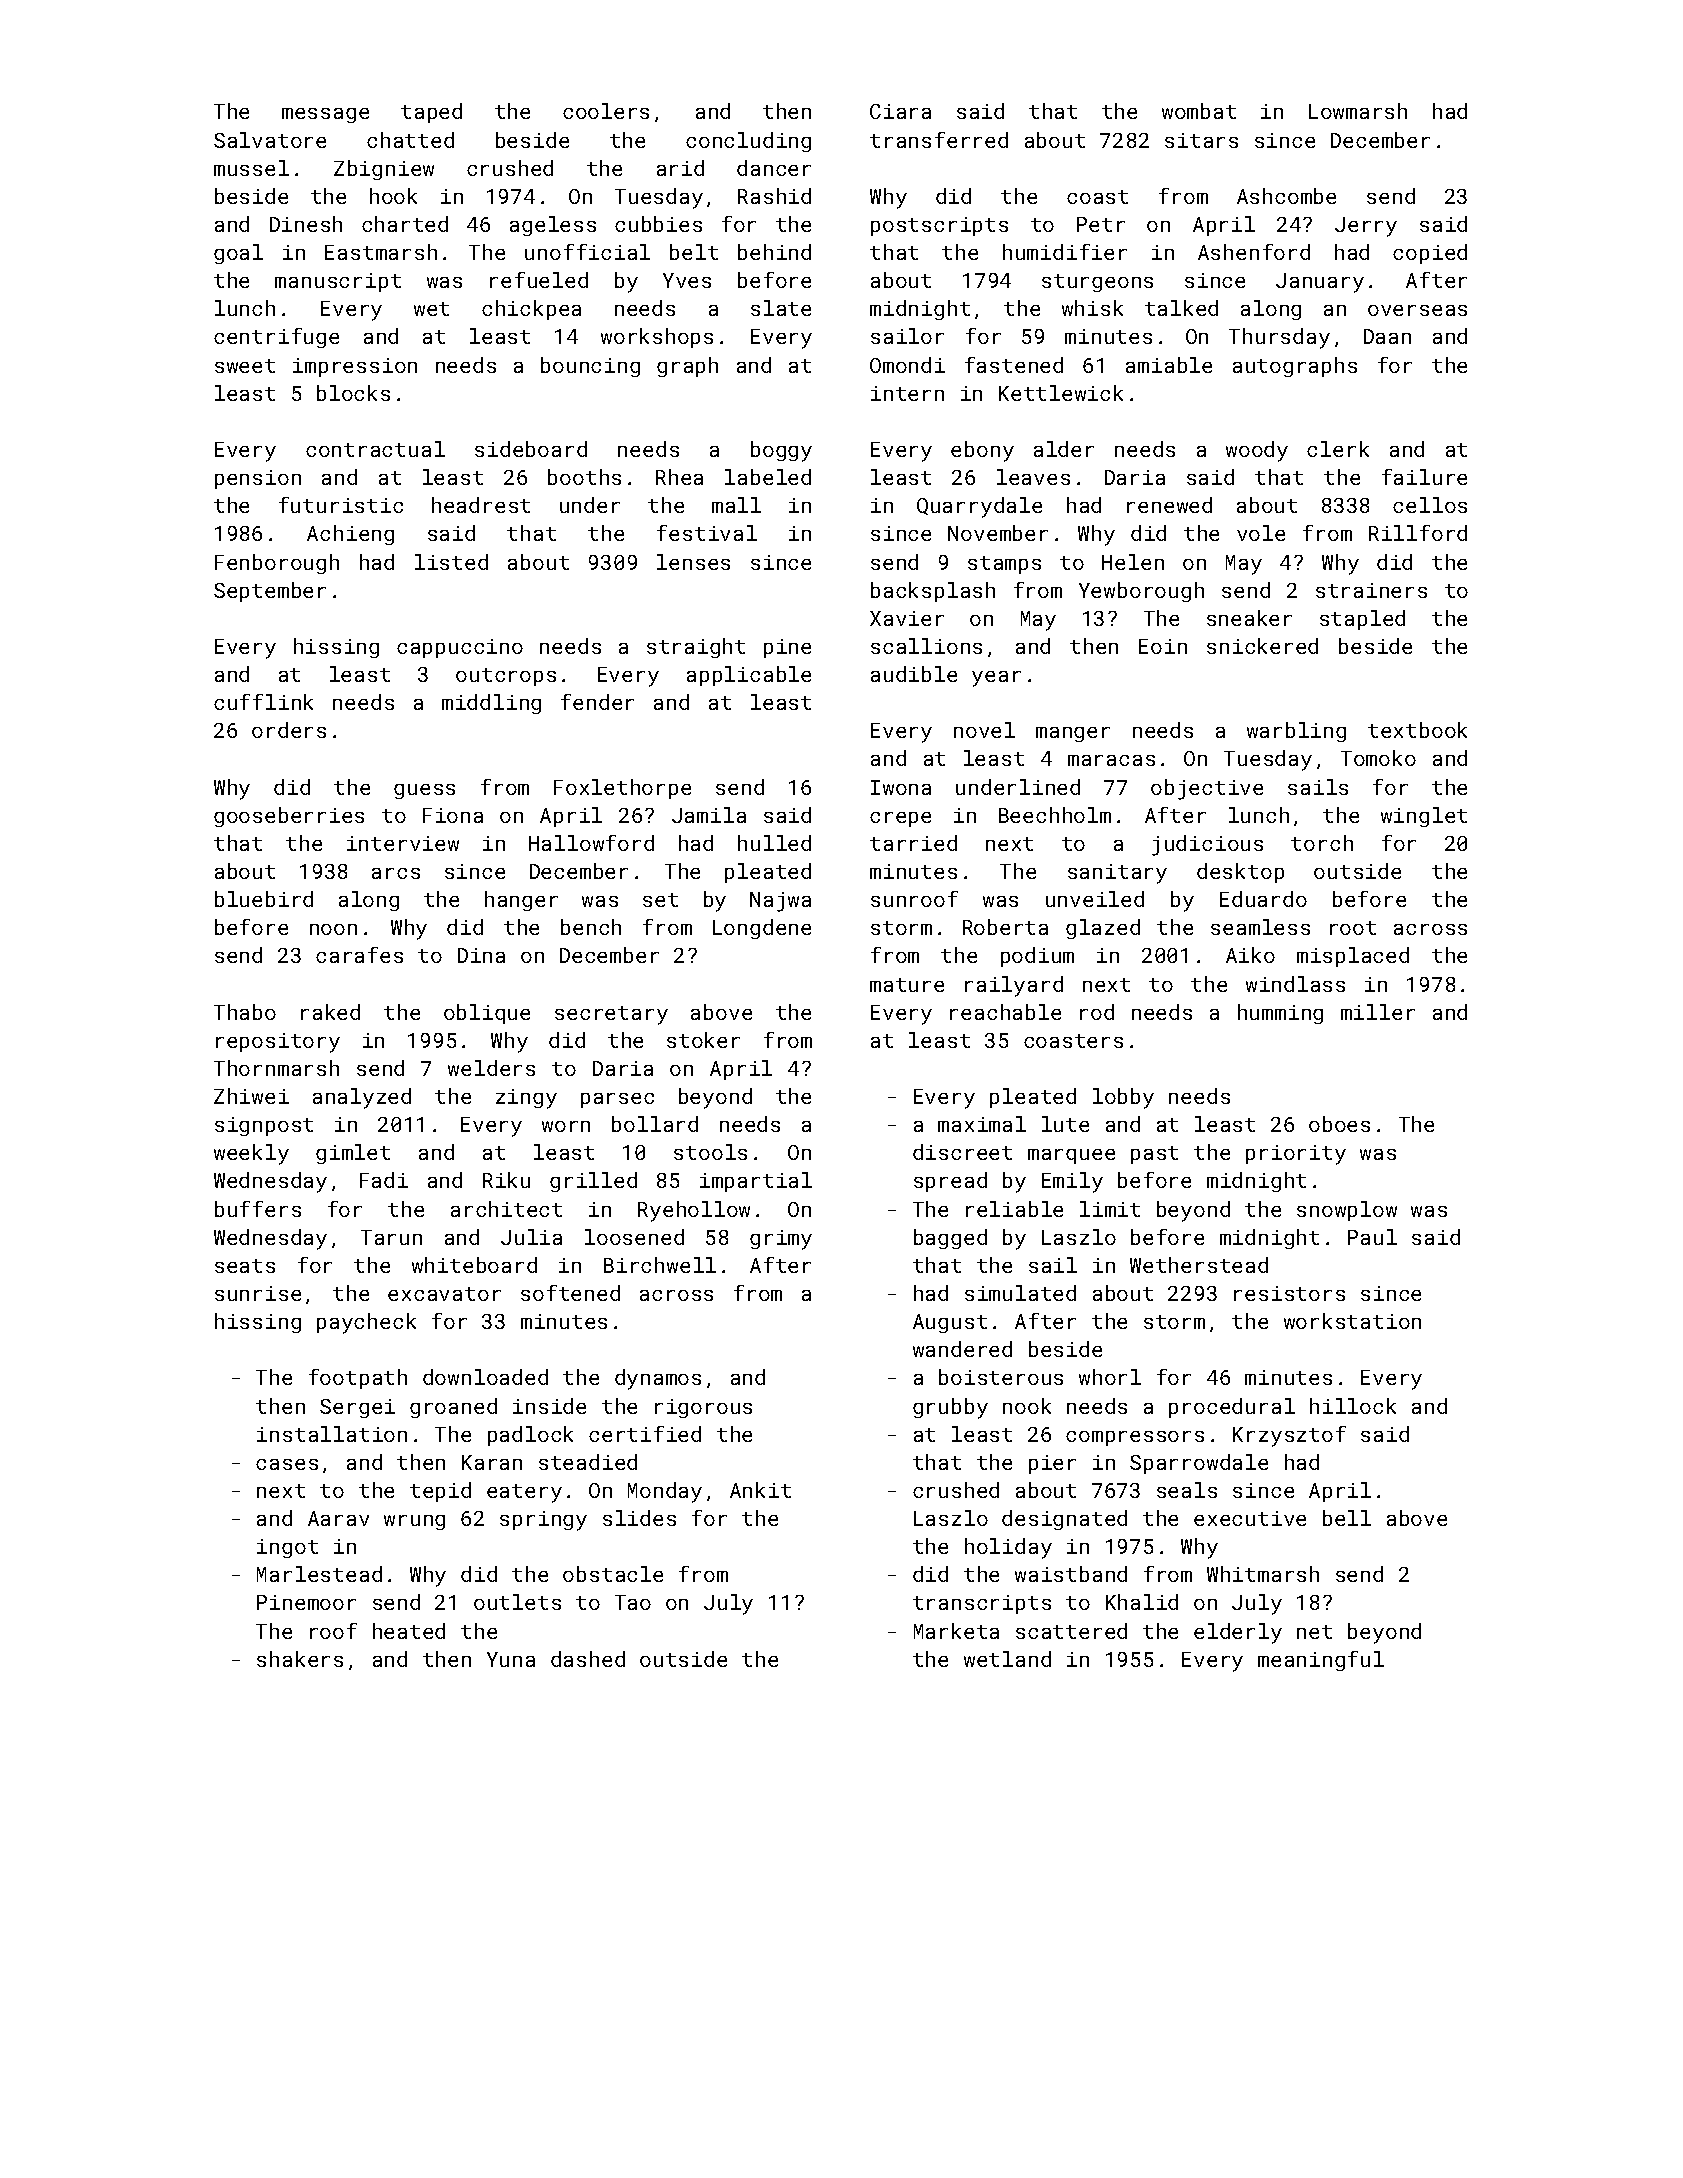 This screenshot has width=1683, height=2178. What do you see at coordinates (1366, 227) in the screenshot?
I see `Jerry` at bounding box center [1366, 227].
